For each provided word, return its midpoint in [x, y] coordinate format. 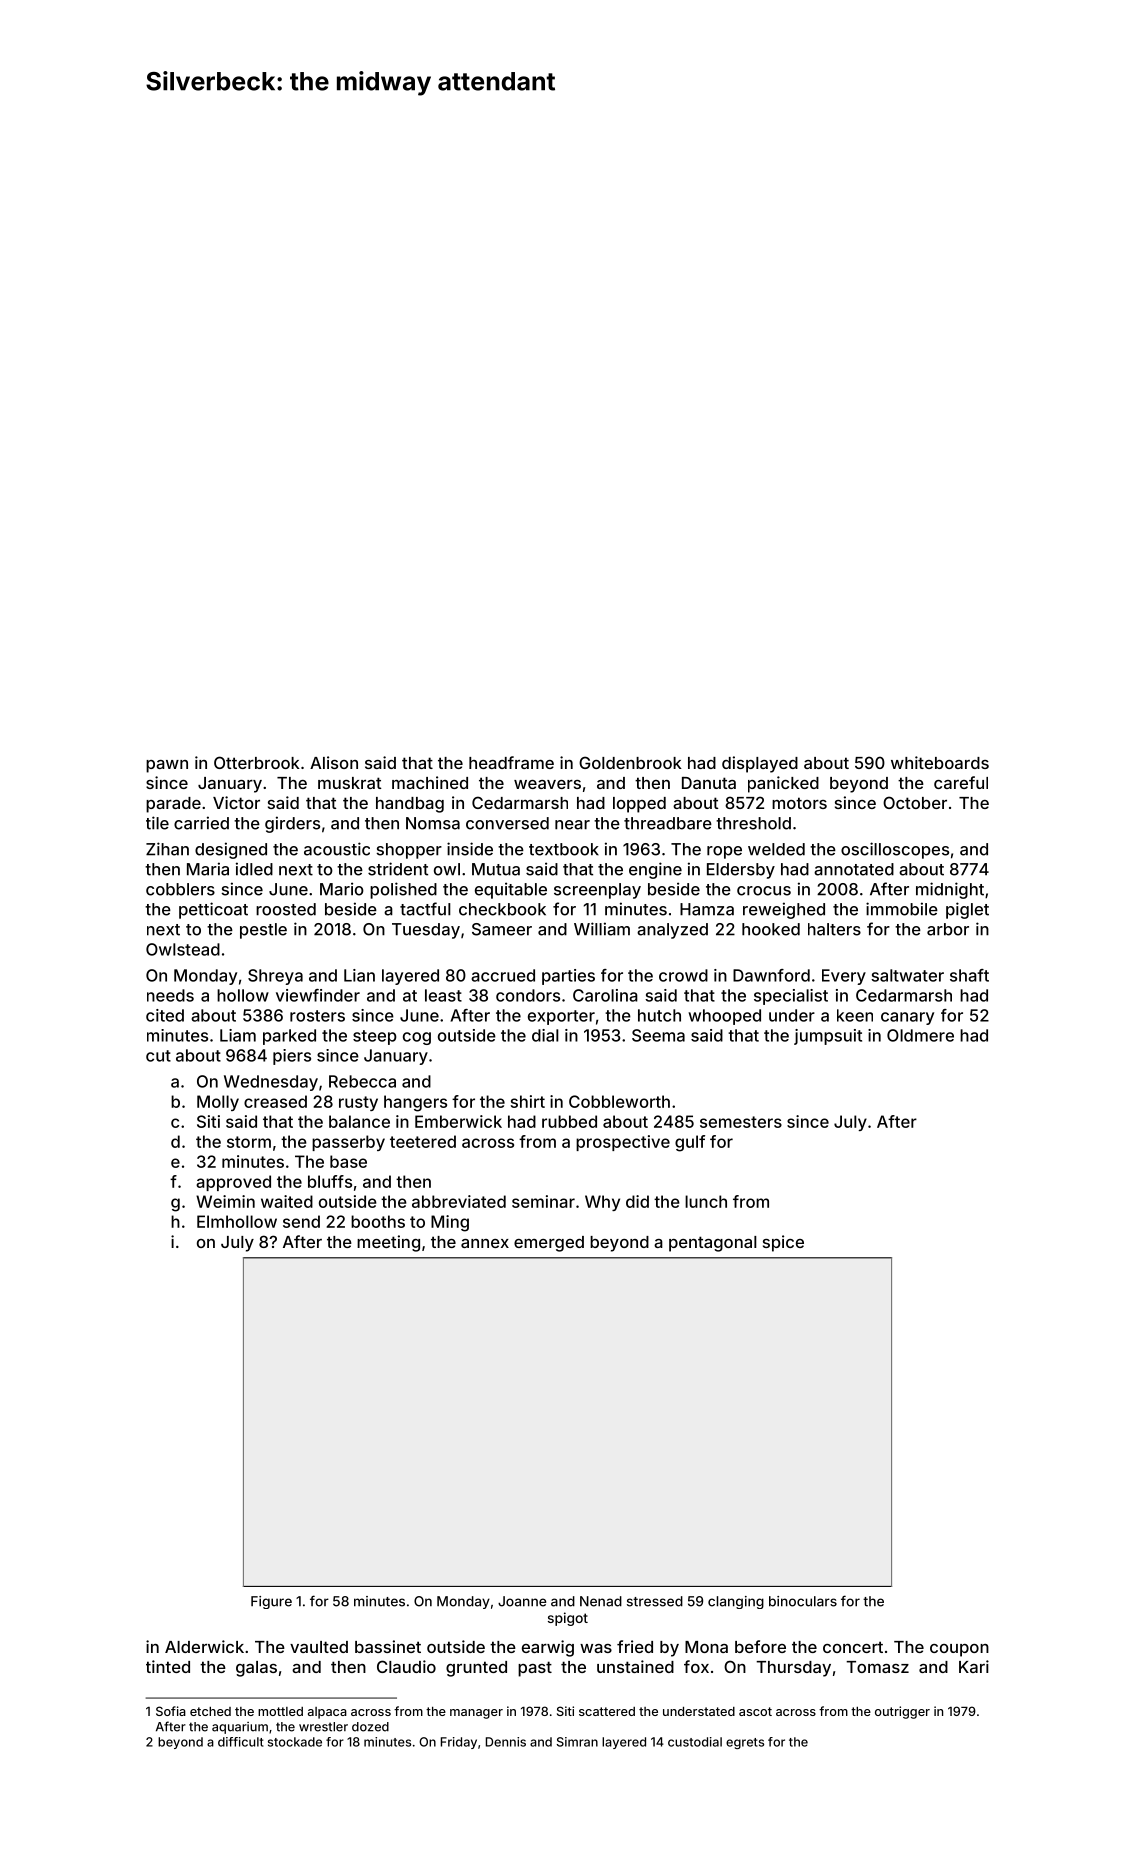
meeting [388, 1243]
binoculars [803, 1601]
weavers [547, 784]
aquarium [240, 1728]
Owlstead [183, 949]
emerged [549, 1244]
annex [485, 1243]
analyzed [672, 931]
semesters [741, 1122]
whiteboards [940, 762]
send [301, 1221]
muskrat [350, 783]
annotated [854, 869]
